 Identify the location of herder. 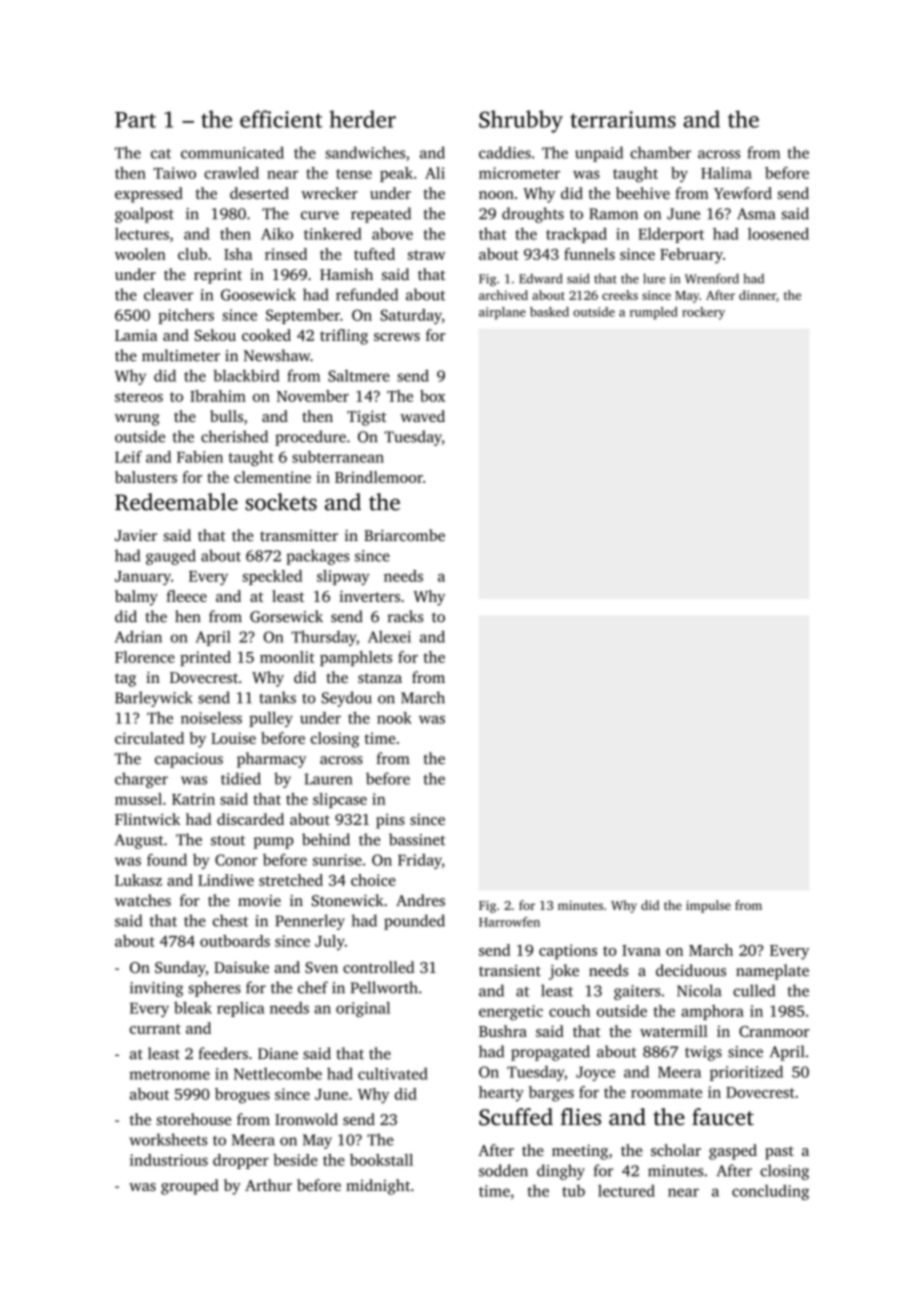
(362, 119).
